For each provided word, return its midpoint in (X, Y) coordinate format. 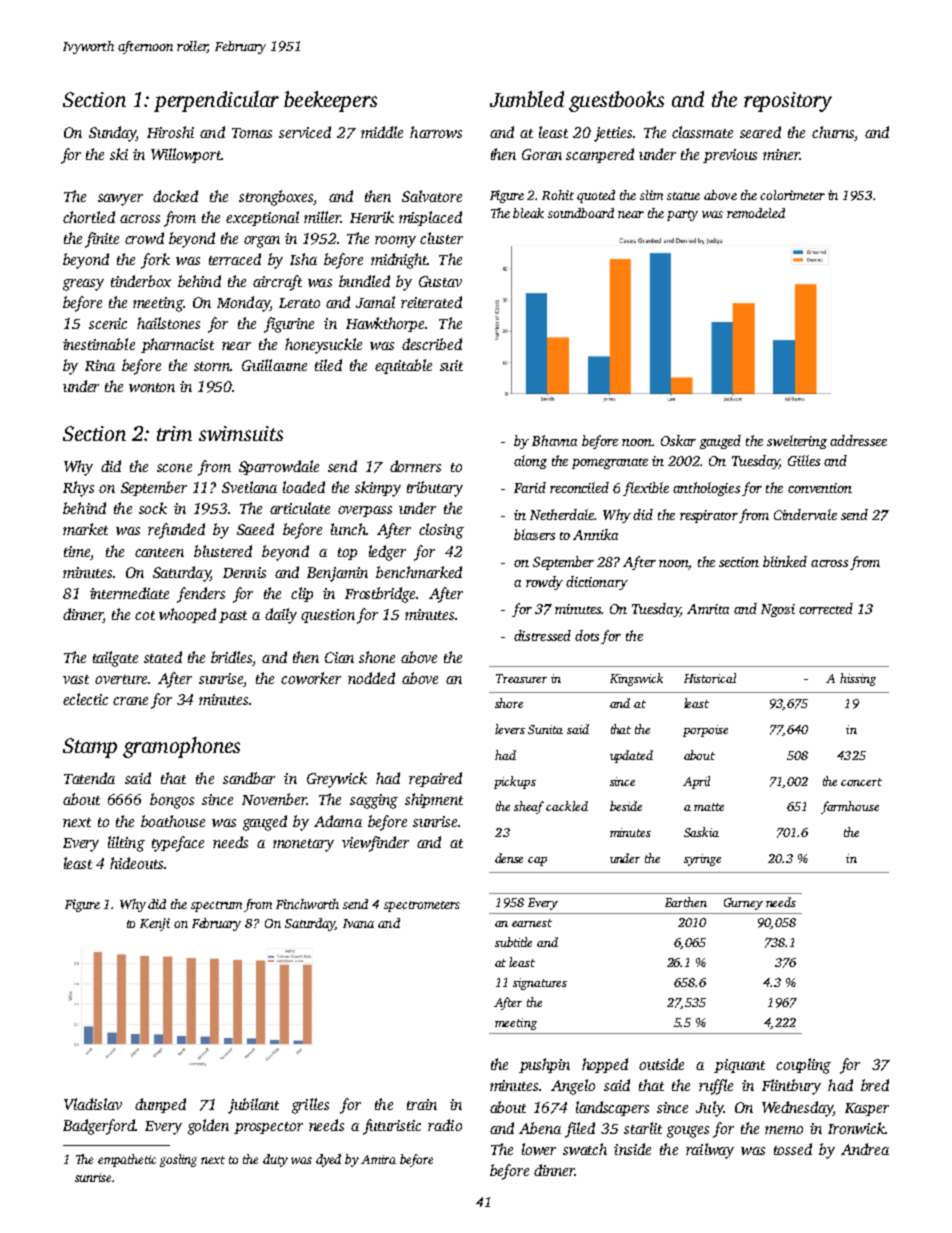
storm (212, 366)
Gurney (743, 904)
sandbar (249, 778)
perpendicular (216, 101)
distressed (542, 635)
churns (833, 132)
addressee (858, 440)
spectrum (216, 906)
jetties (613, 134)
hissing (858, 679)
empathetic (127, 1160)
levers (510, 729)
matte (709, 807)
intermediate (129, 593)
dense (509, 858)
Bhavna (554, 440)
